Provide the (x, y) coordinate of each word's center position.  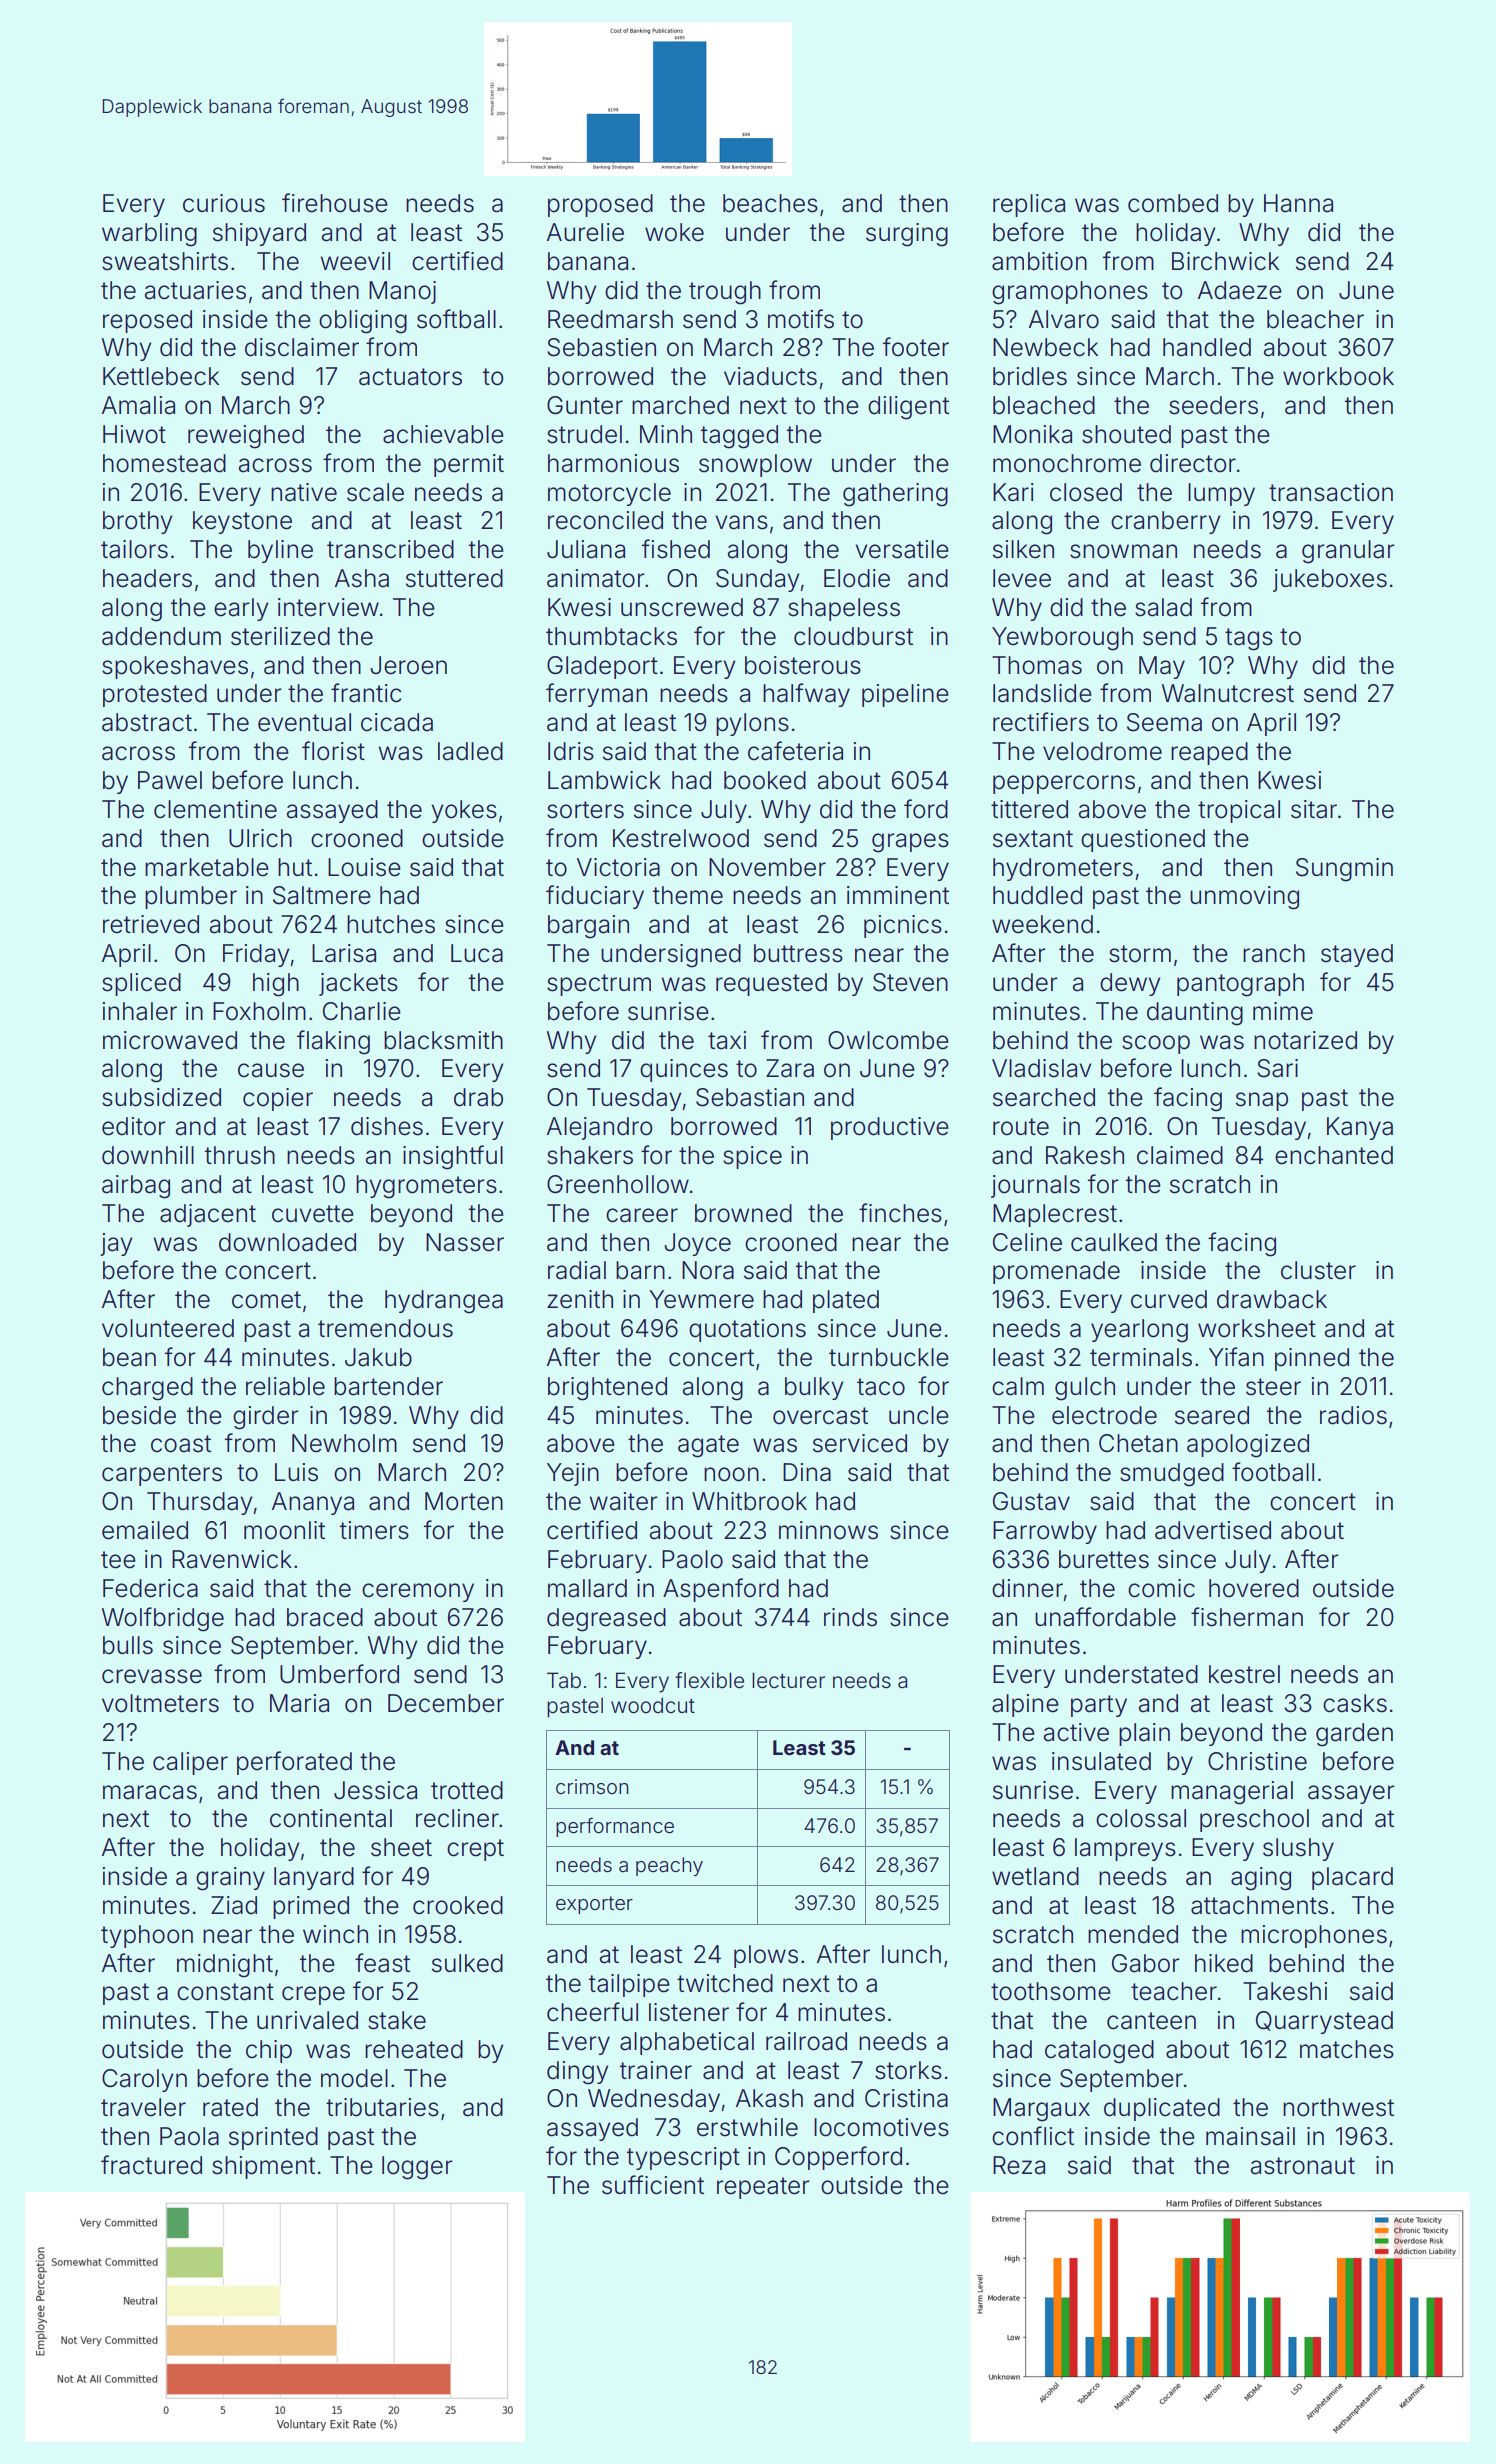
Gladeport (602, 667)
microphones (1314, 1936)
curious (224, 203)
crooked (458, 1905)
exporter (594, 1905)
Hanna (1298, 203)
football (1273, 1472)
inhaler (140, 1011)
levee (1022, 578)
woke (674, 232)
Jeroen (408, 665)
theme (688, 895)
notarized (1305, 1040)
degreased (606, 1620)
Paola (189, 2136)
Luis (296, 1472)
